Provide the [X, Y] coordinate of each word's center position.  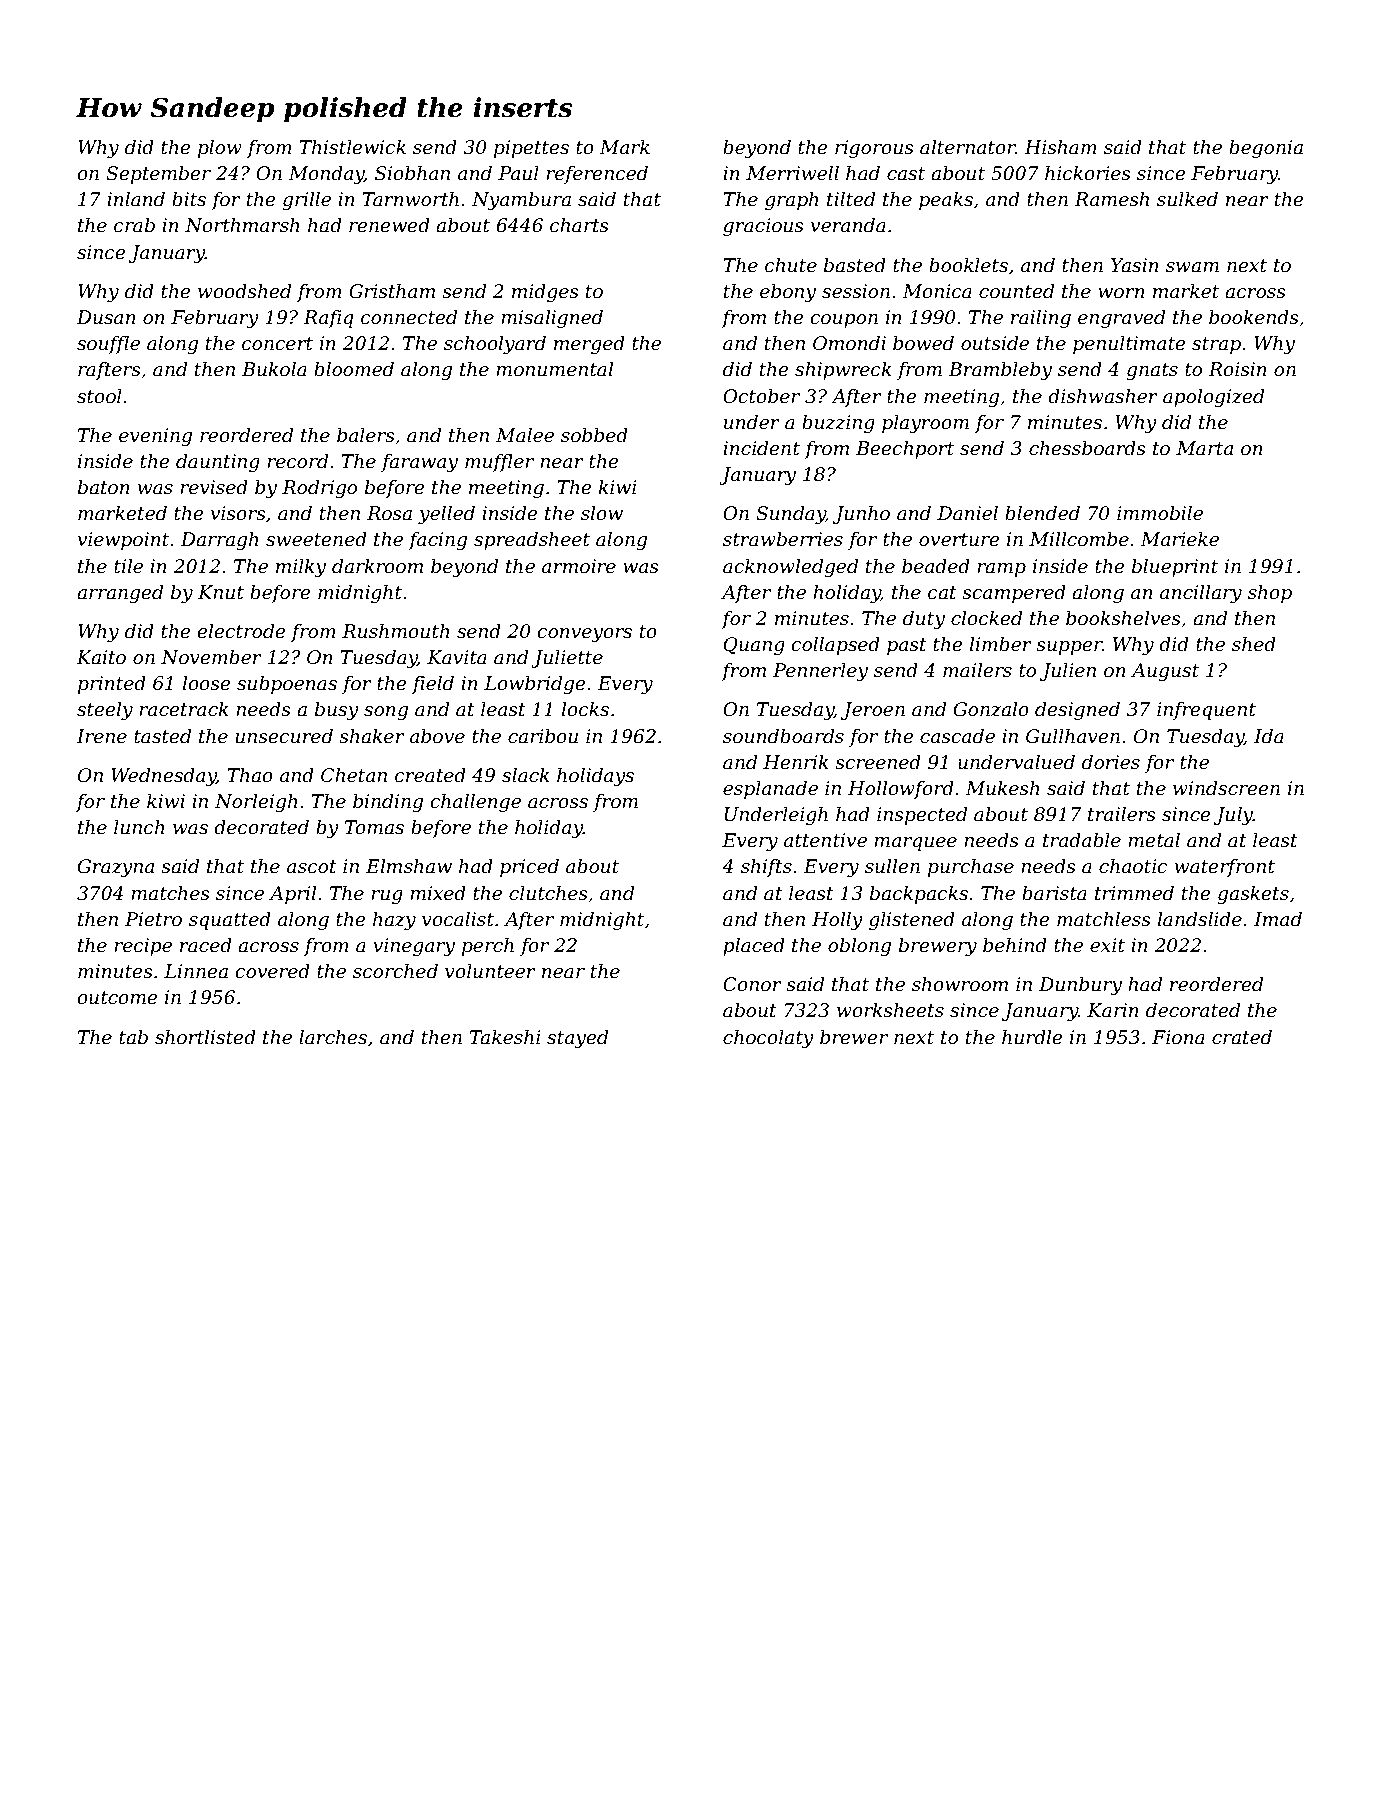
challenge [475, 803]
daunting [218, 463]
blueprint [1175, 568]
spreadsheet [532, 541]
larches [333, 1037]
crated [1242, 1037]
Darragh [219, 541]
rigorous [874, 149]
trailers [1122, 814]
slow [602, 513]
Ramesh [1111, 199]
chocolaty [768, 1039]
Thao [250, 775]
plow [220, 149]
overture [959, 540]
